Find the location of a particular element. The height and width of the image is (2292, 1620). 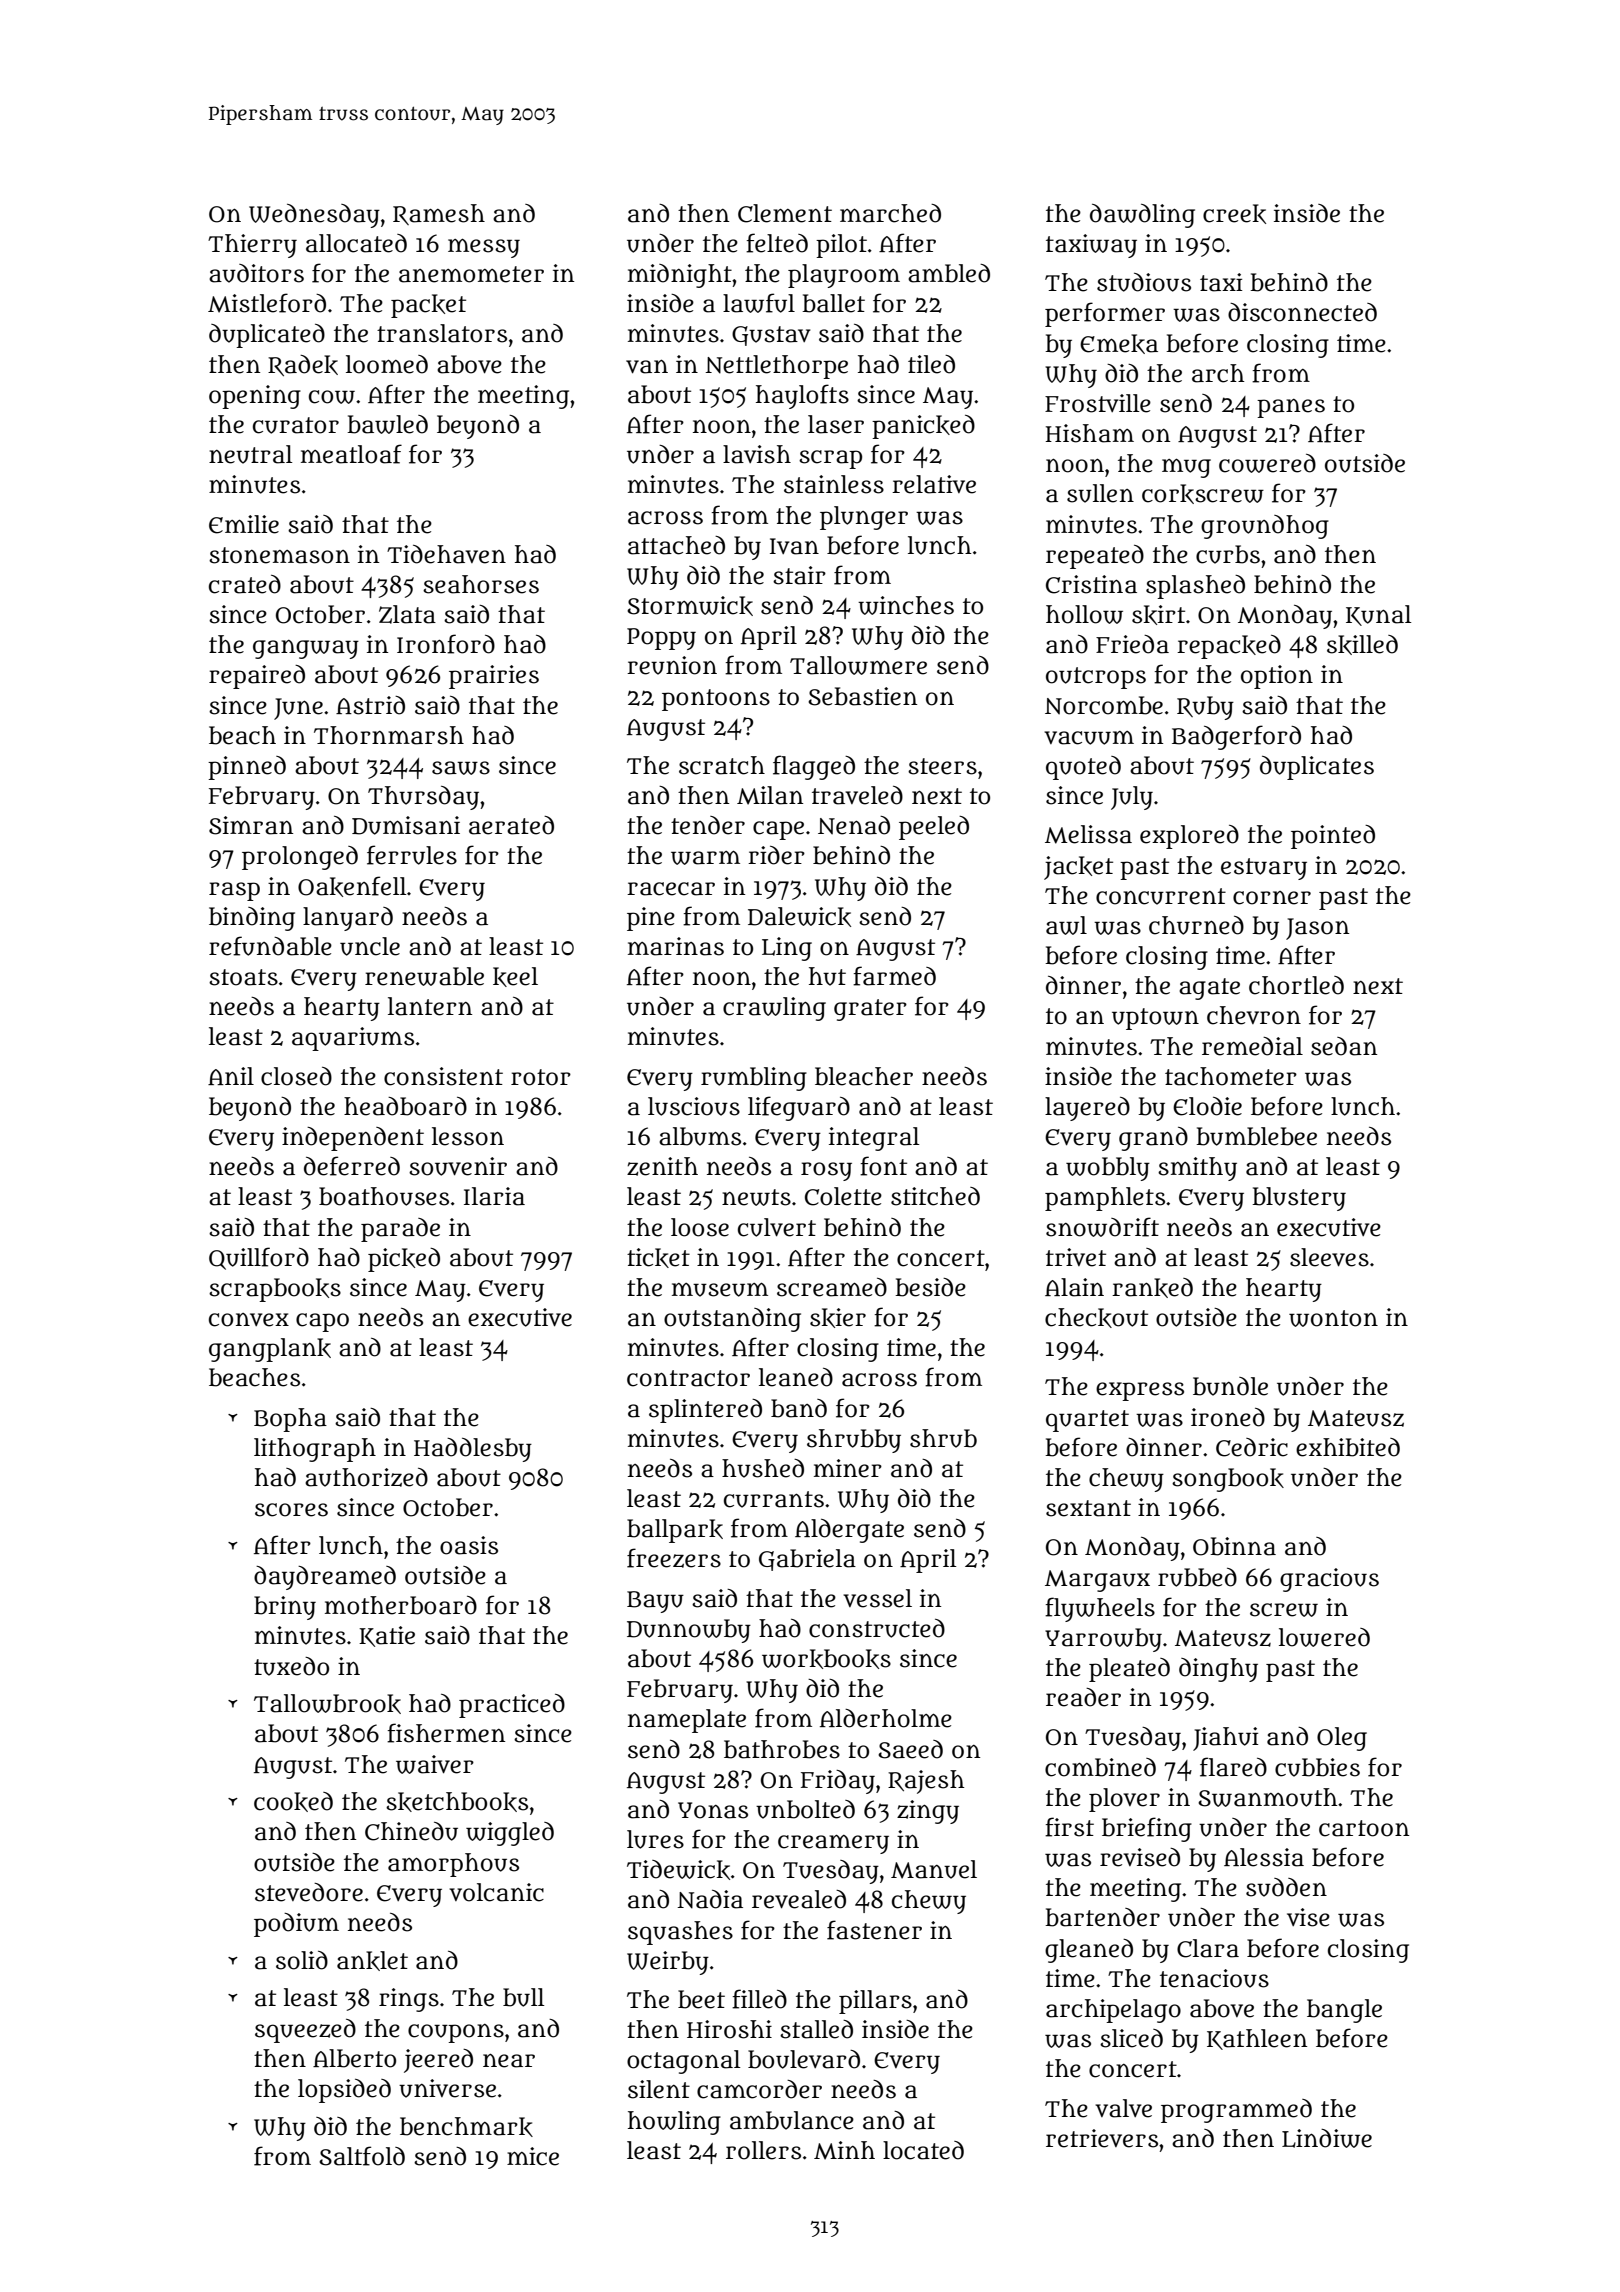

Wednesday is located at coordinates (314, 216).
